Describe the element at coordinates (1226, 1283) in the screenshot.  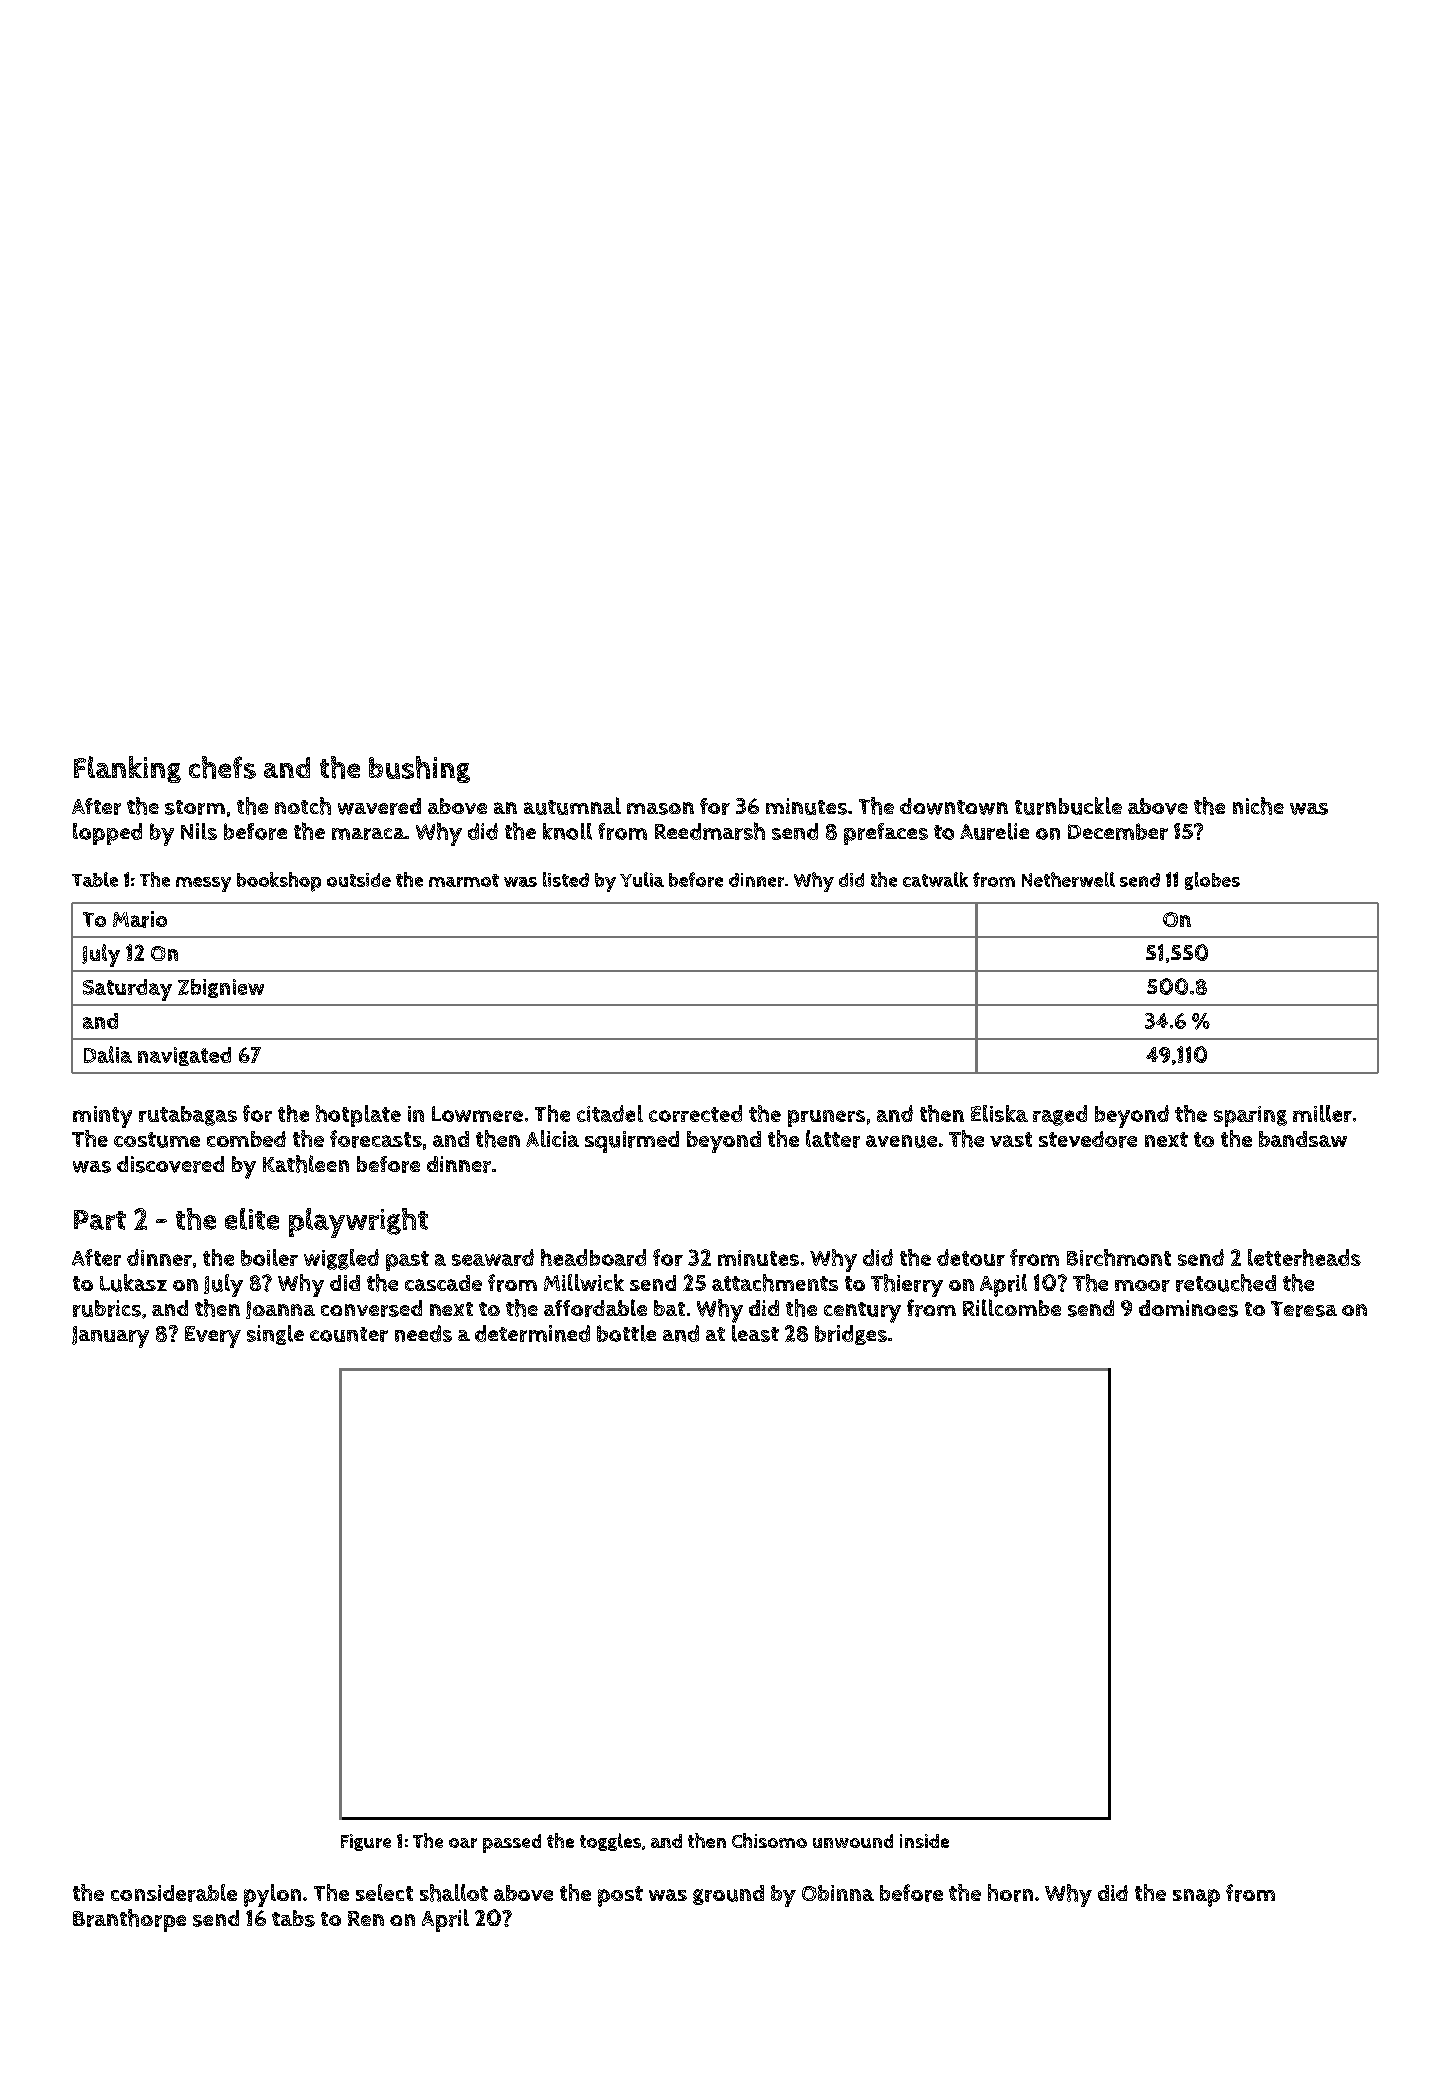
I see `retouched` at that location.
